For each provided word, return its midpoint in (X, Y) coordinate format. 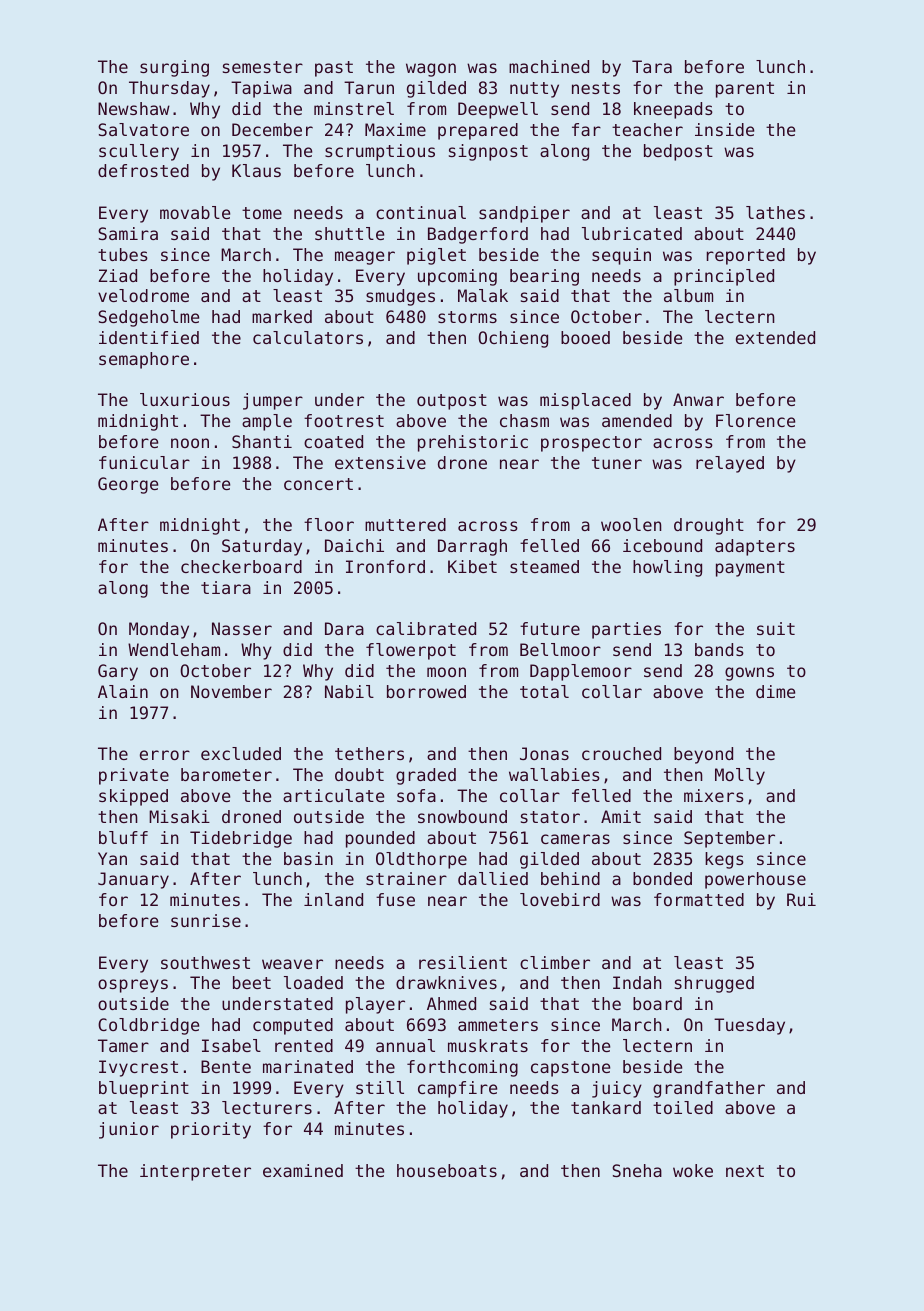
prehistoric (473, 443)
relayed (730, 464)
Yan (112, 858)
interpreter (195, 1172)
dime (775, 691)
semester (263, 67)
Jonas (544, 753)
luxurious (185, 399)
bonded (662, 878)
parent (745, 90)
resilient (463, 962)
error (165, 755)
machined (549, 66)
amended (637, 420)
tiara (226, 587)
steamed (544, 566)
